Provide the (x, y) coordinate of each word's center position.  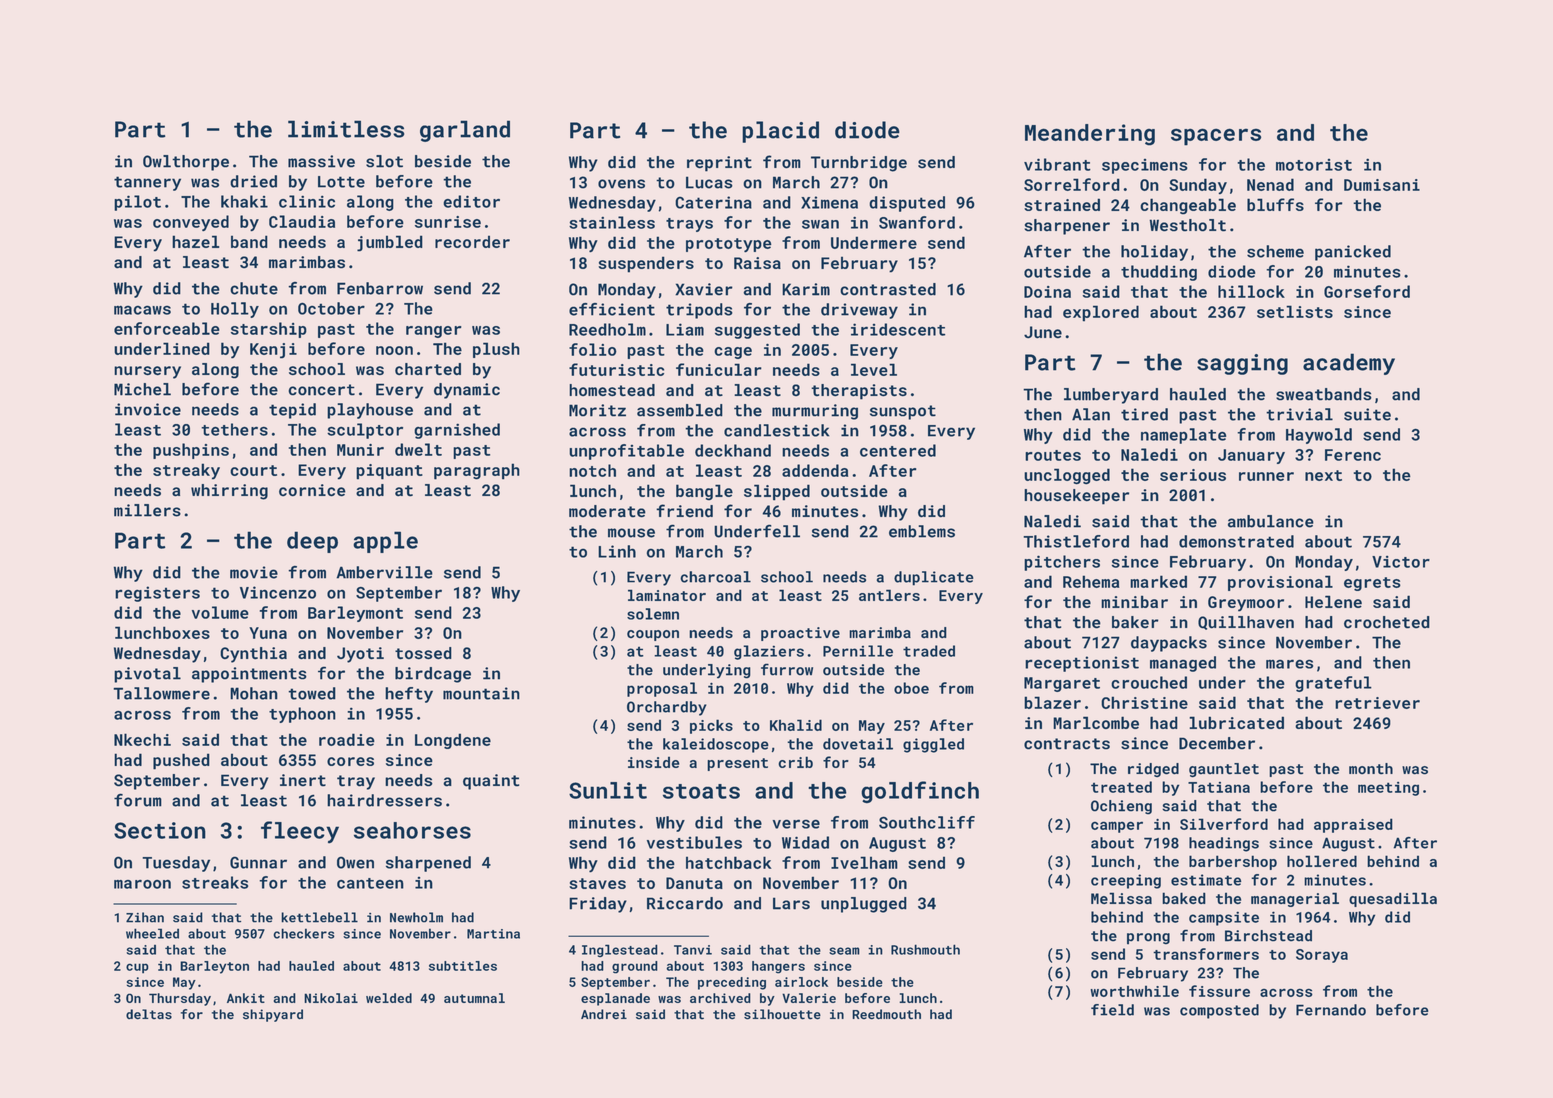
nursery (147, 372)
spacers (1216, 137)
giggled (933, 745)
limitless (346, 129)
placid (780, 132)
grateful (1333, 684)
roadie (347, 739)
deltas (149, 1014)
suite (1367, 414)
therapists (859, 392)
